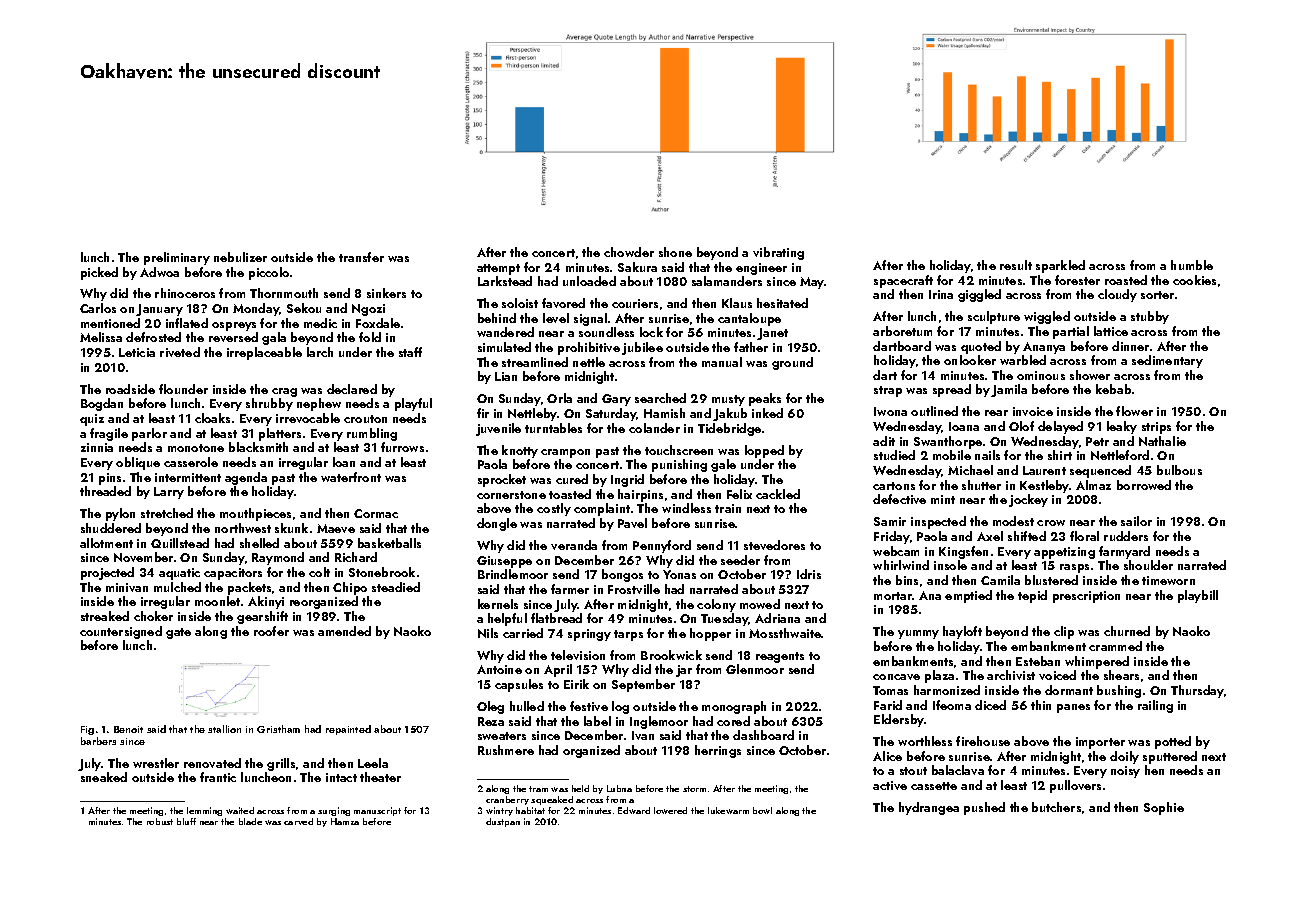 The height and width of the image is (924, 1308). I want to click on crampon, so click(565, 453).
